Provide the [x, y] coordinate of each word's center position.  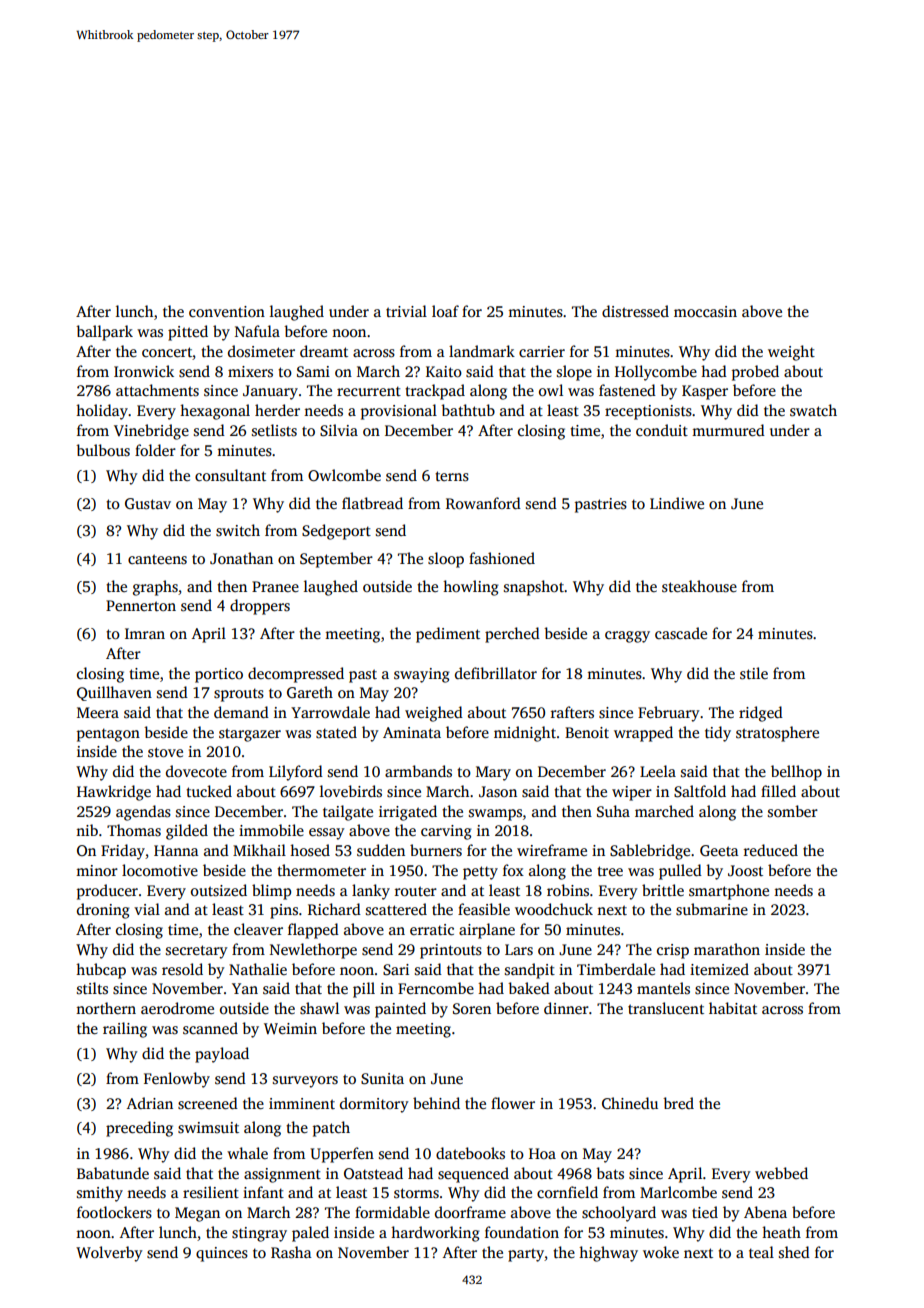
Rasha [291, 1252]
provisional [399, 412]
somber [793, 811]
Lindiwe [677, 503]
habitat [733, 1008]
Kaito [444, 371]
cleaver [258, 929]
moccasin [705, 312]
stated [336, 732]
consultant [230, 475]
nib [87, 830]
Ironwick [144, 371]
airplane [487, 931]
